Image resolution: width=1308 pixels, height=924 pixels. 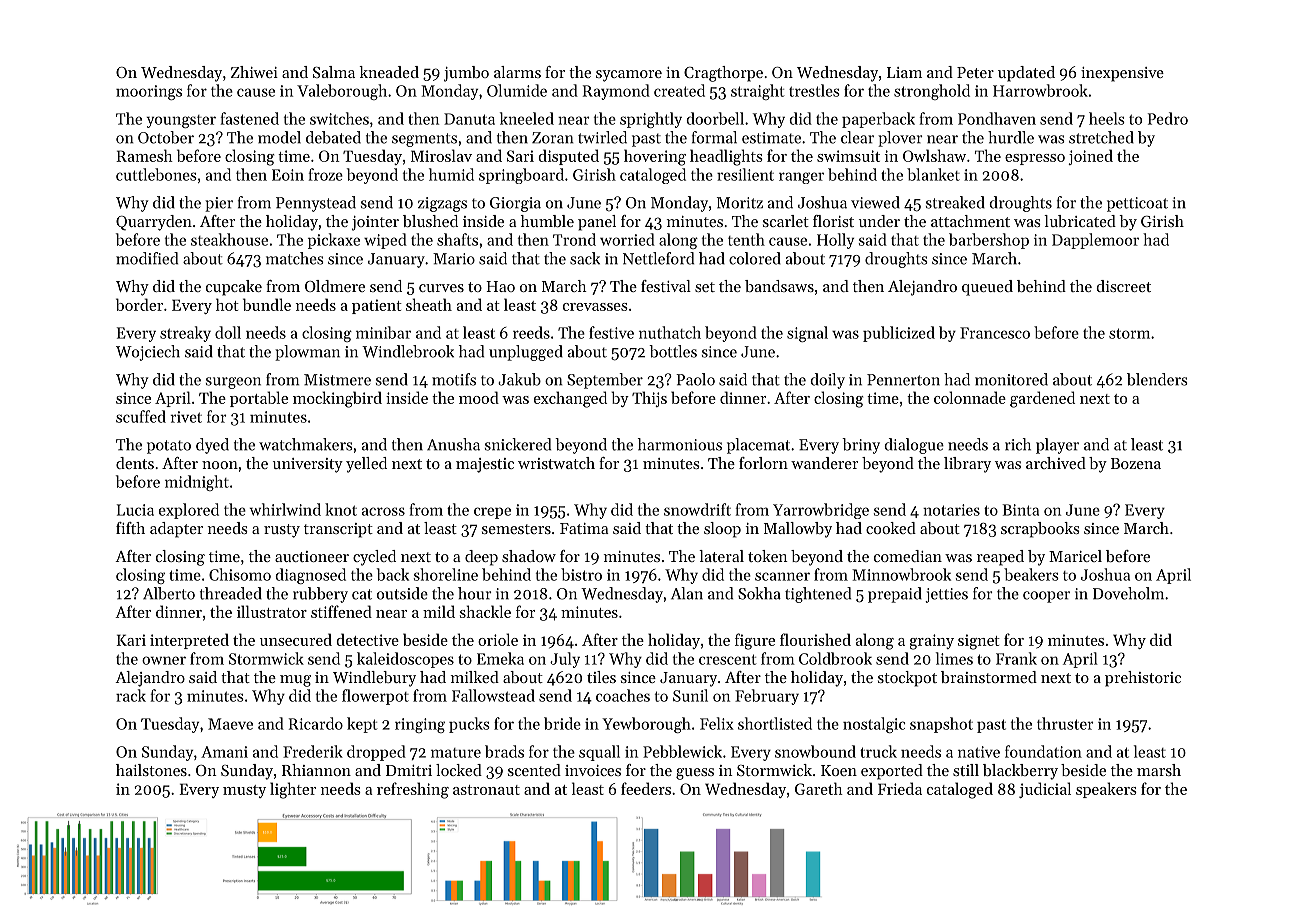 What do you see at coordinates (250, 118) in the page?
I see `fastened` at bounding box center [250, 118].
